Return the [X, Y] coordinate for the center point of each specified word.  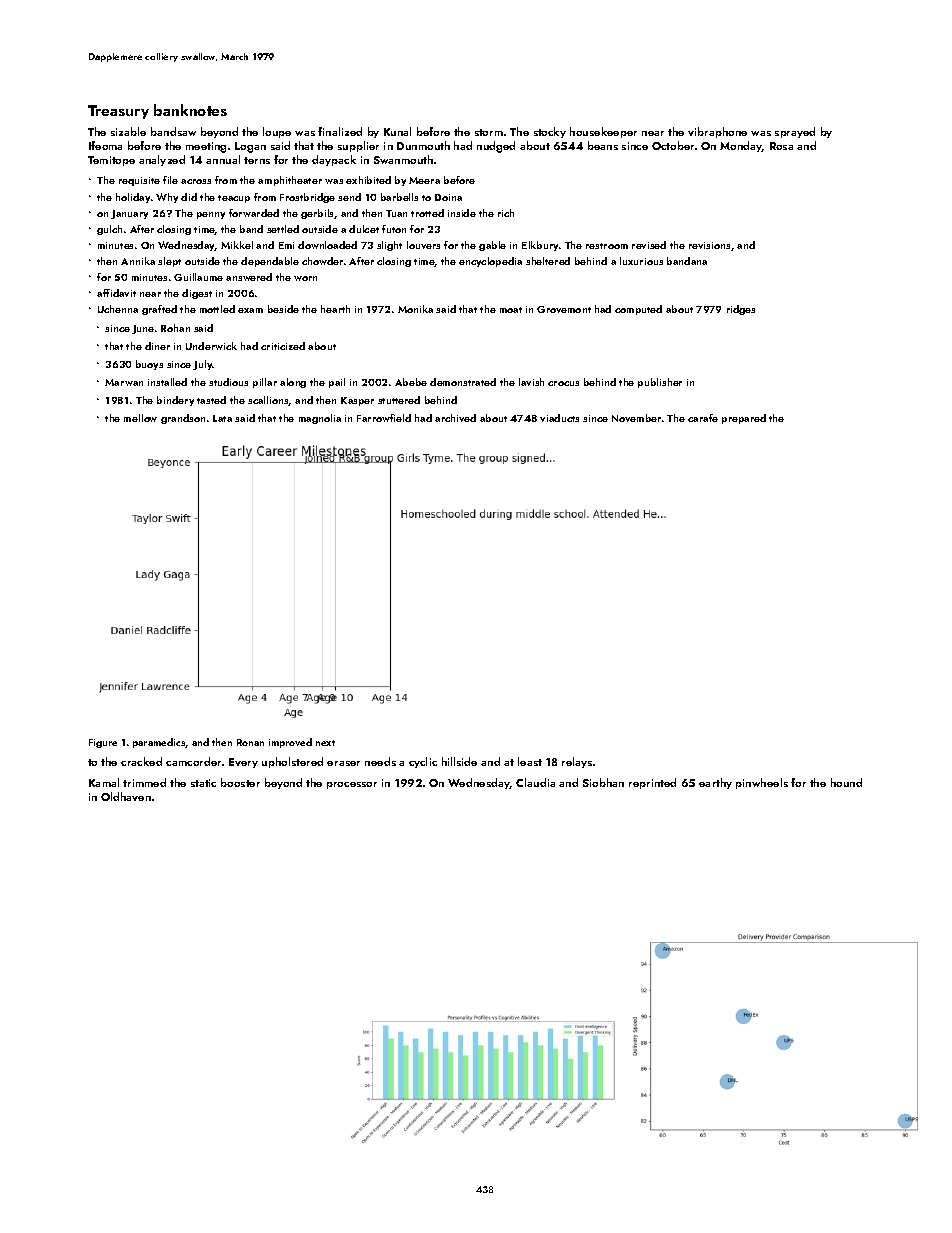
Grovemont [564, 309]
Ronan [250, 742]
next [325, 743]
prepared [744, 419]
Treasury [118, 112]
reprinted [652, 783]
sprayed [795, 132]
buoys [149, 365]
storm [489, 132]
